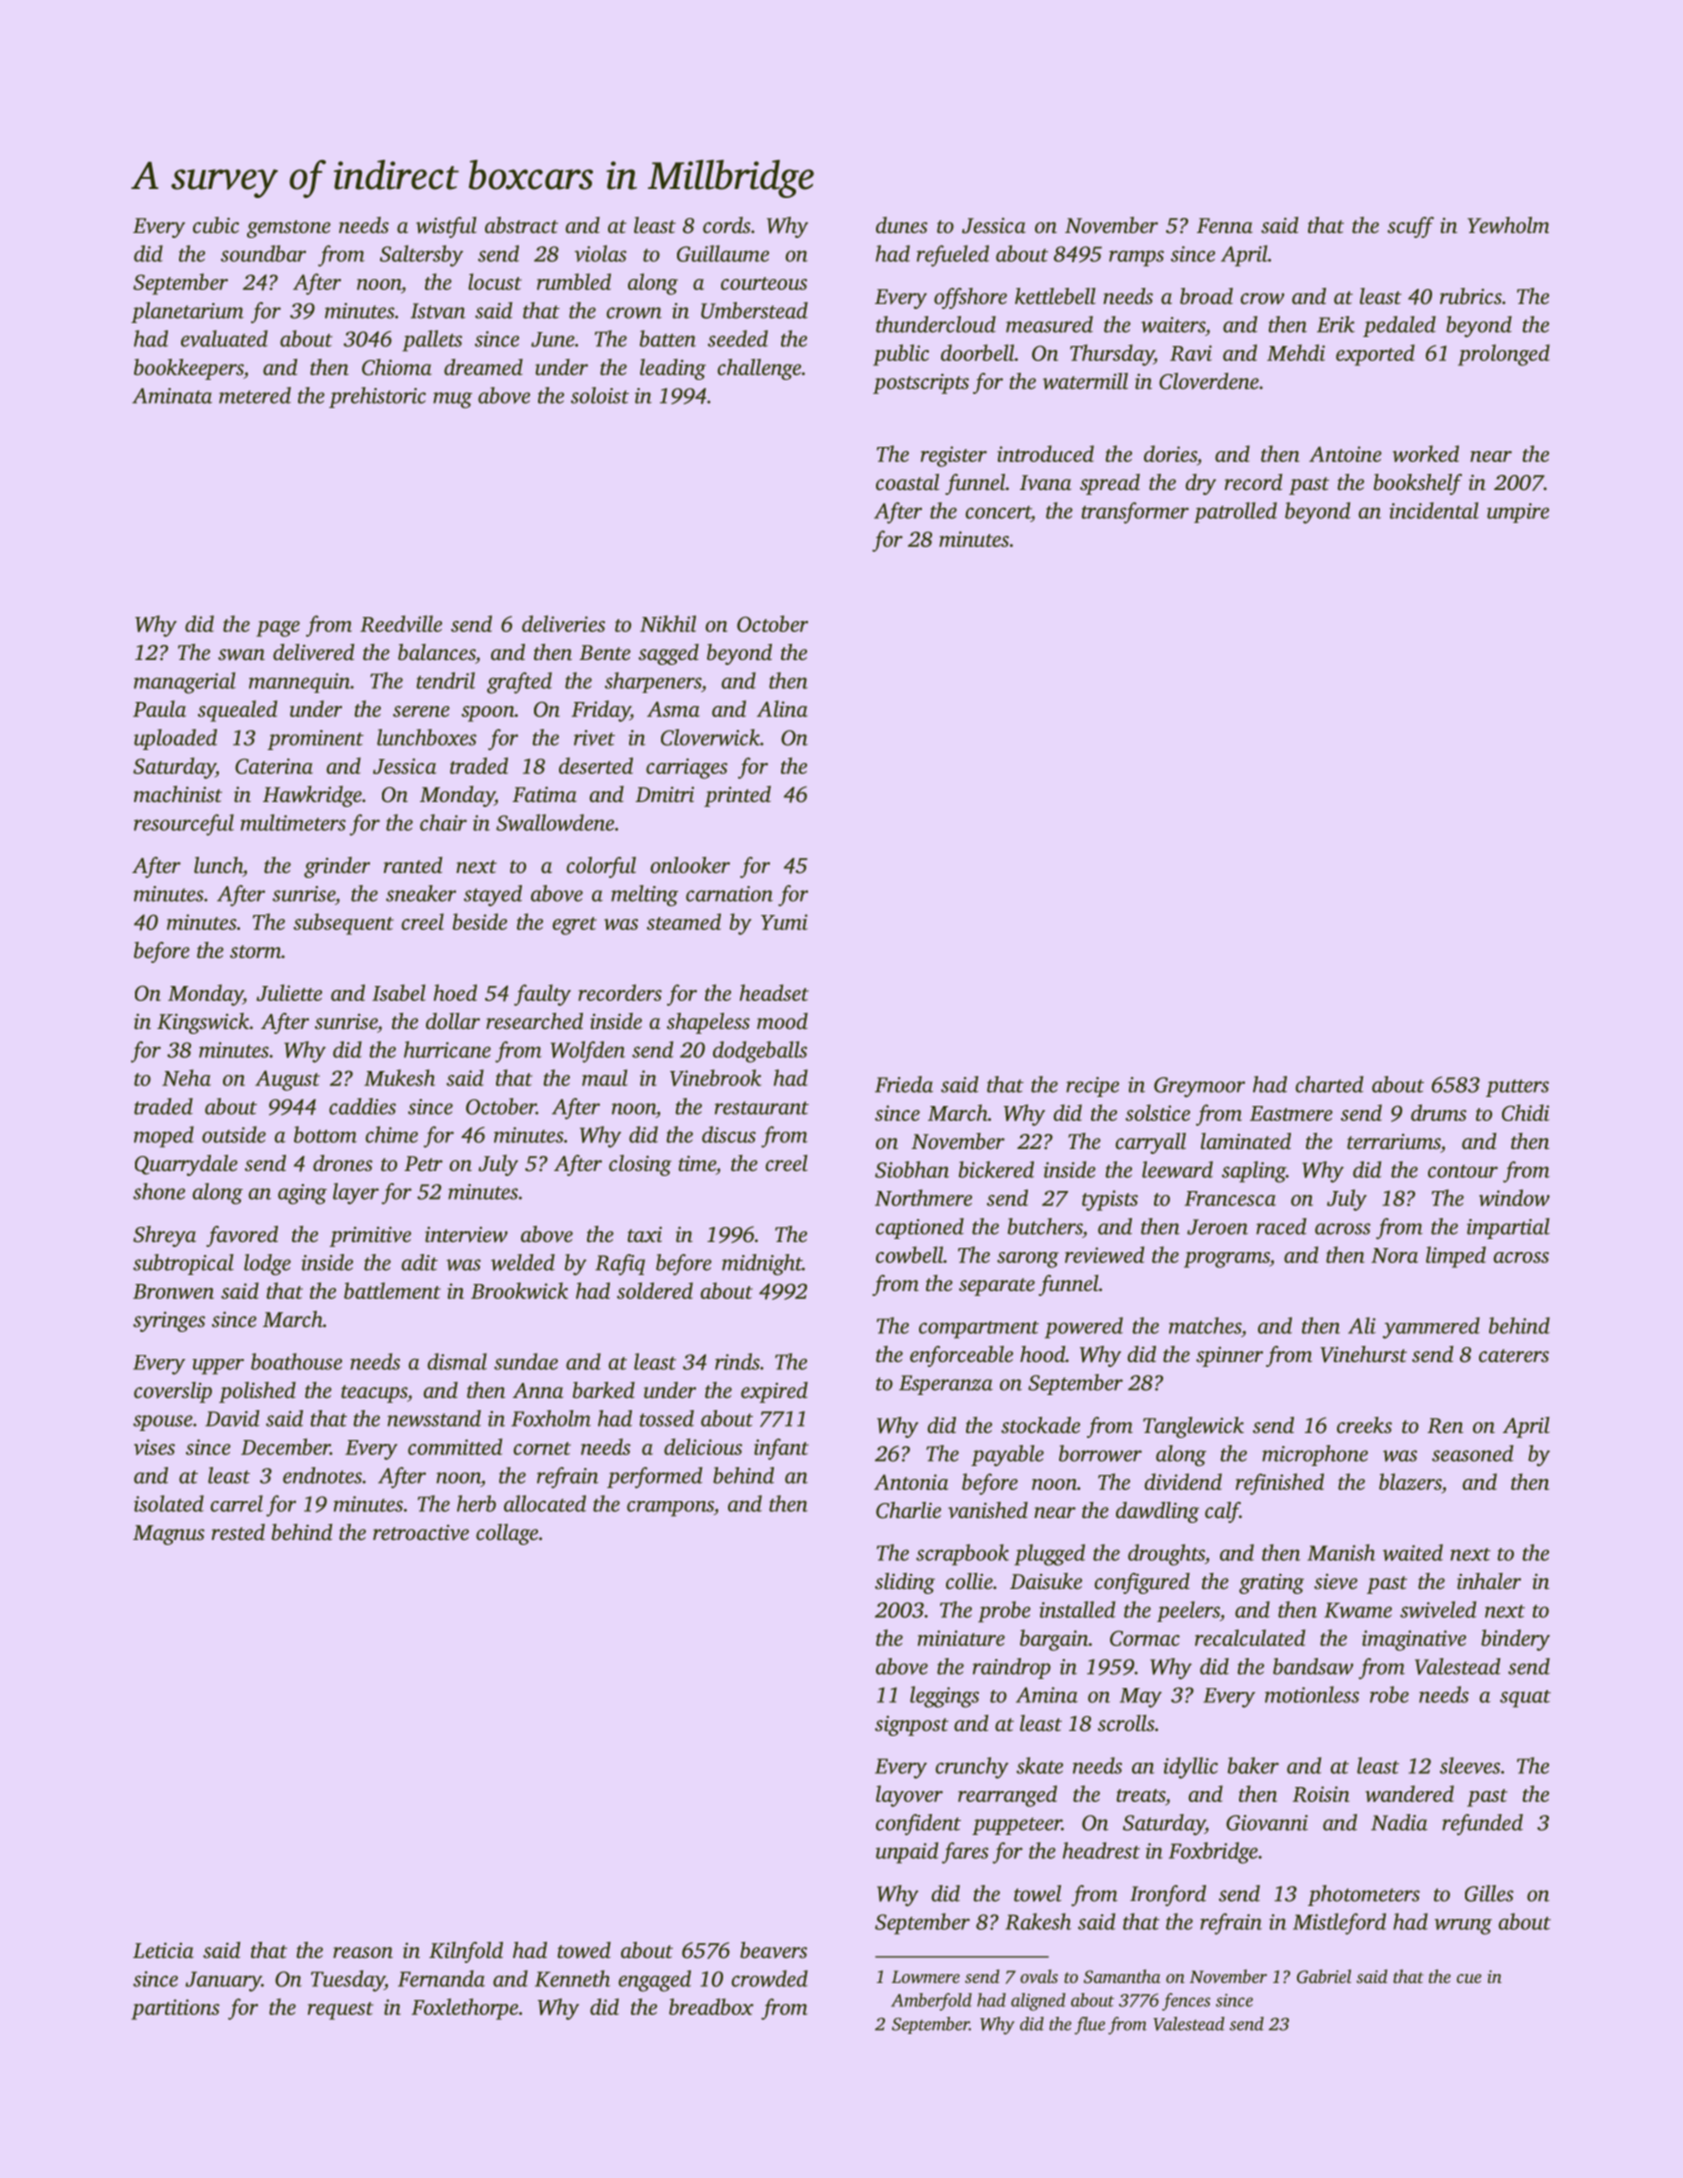 The width and height of the document is (1683, 2178). Describe the element at coordinates (1225, 225) in the document. I see `Fenna` at that location.
